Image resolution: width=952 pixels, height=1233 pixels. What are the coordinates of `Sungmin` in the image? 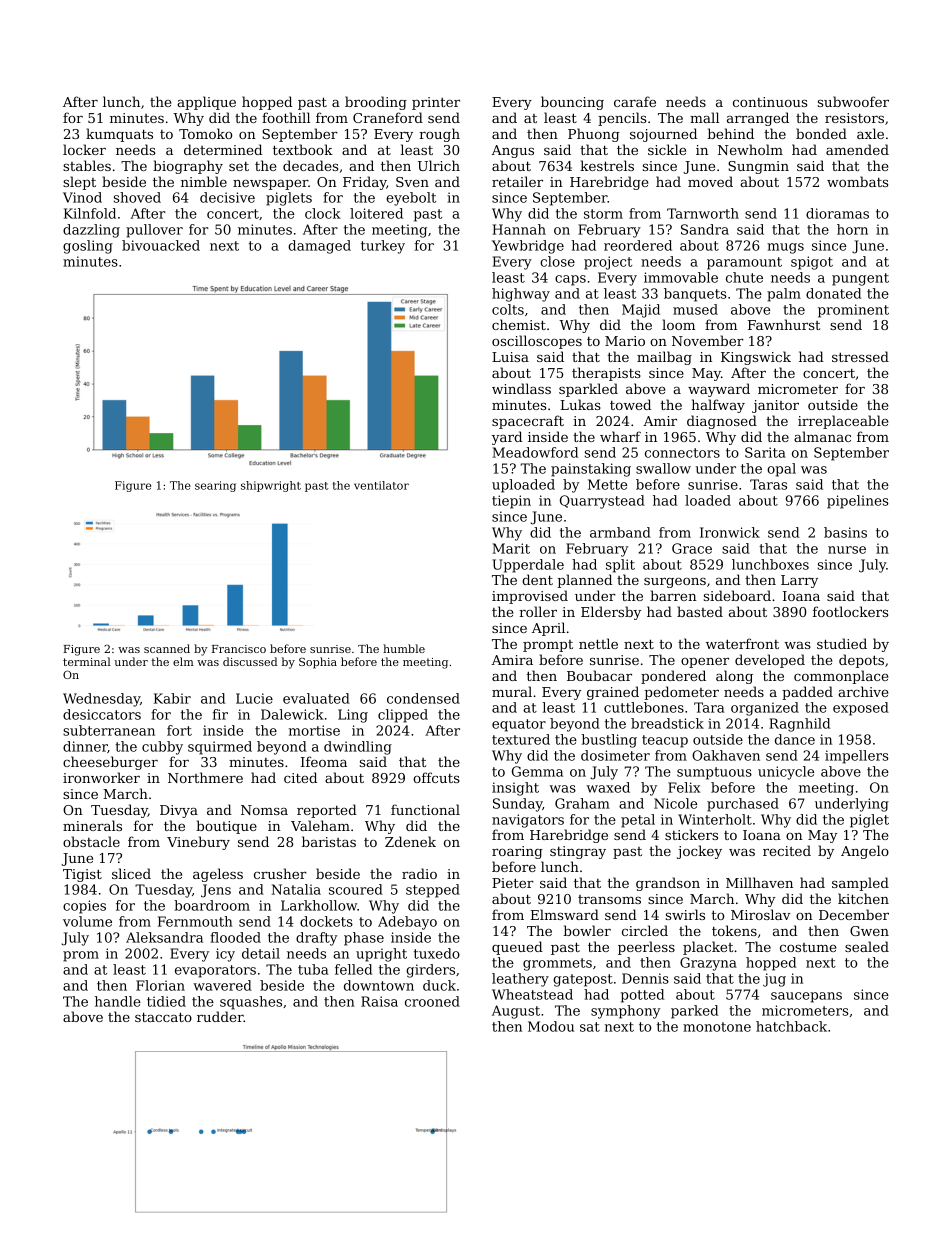 It's located at (758, 167).
